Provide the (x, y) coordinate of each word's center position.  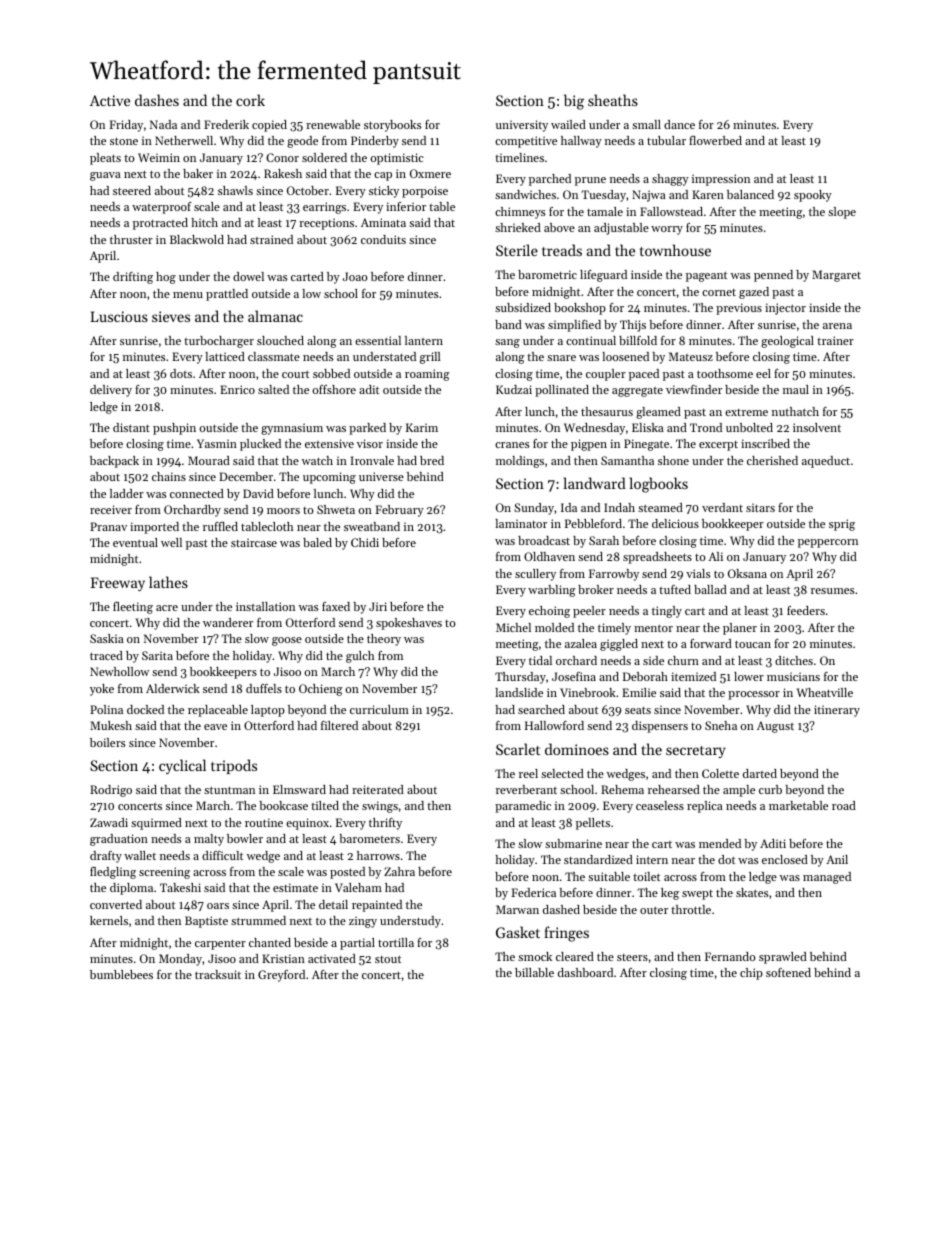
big (574, 102)
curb (770, 789)
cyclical (182, 766)
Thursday (520, 678)
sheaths (613, 100)
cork (250, 100)
